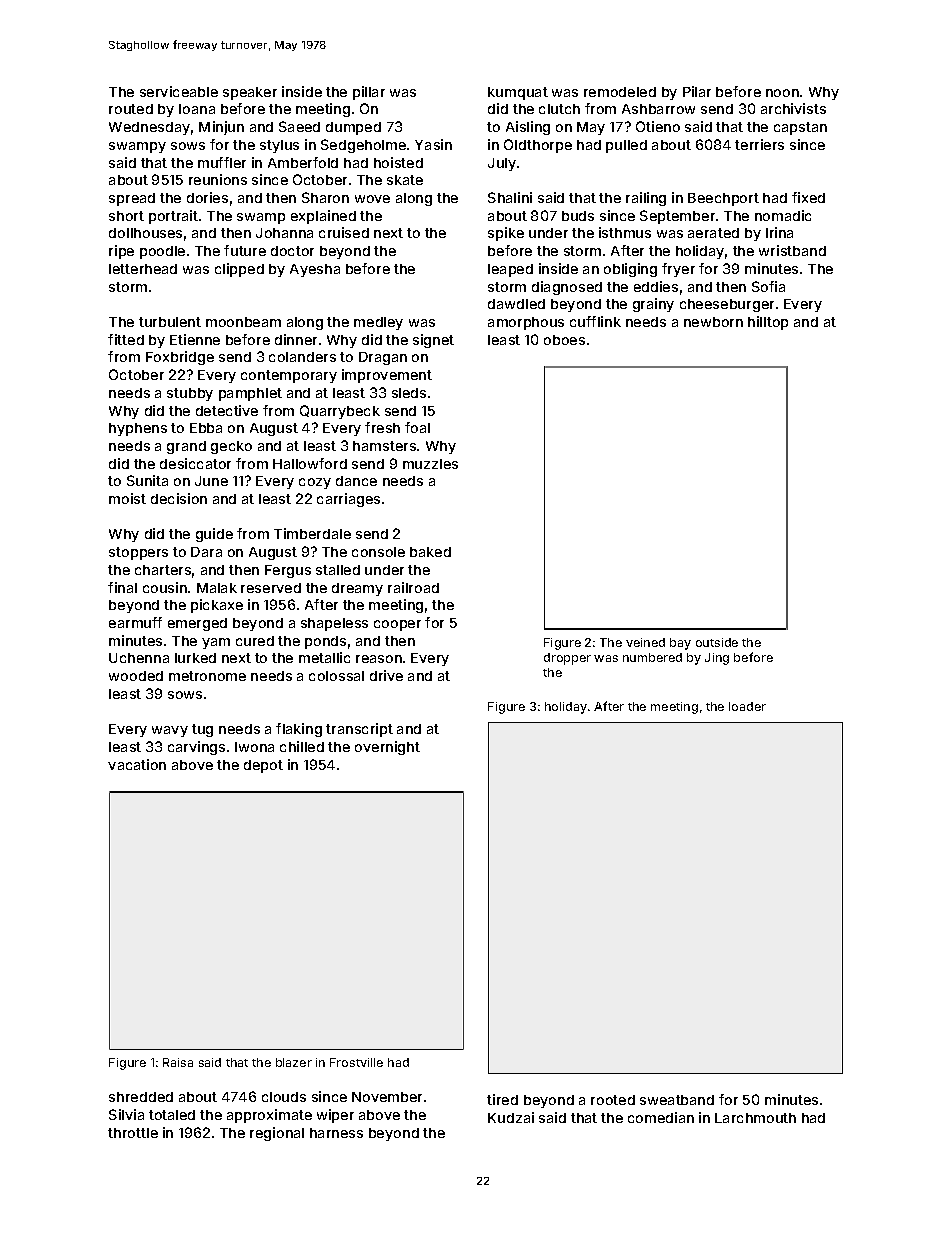 The width and height of the page is (952, 1233). What do you see at coordinates (133, 1133) in the page?
I see `throttle` at bounding box center [133, 1133].
